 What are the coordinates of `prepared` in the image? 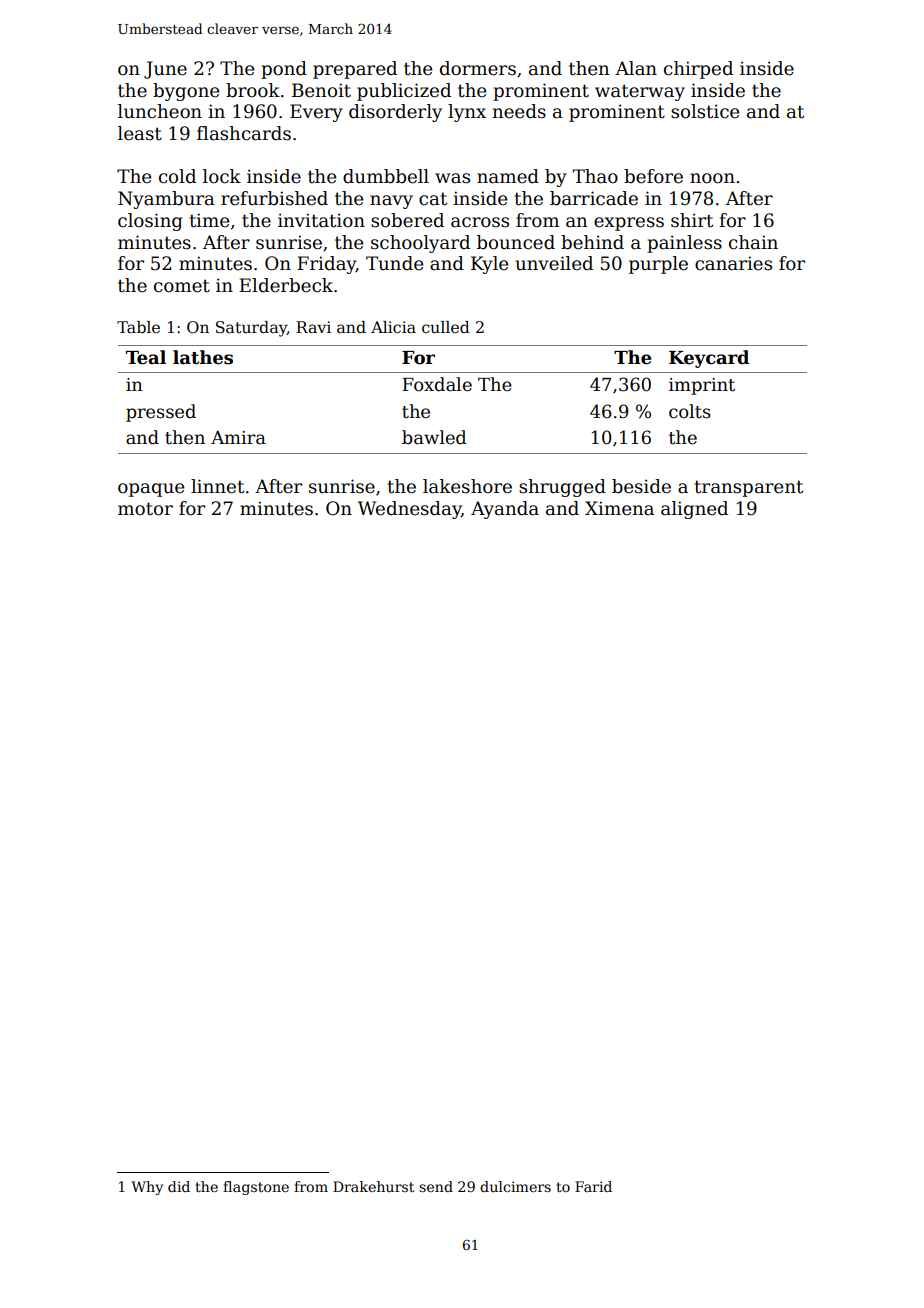 It's located at (355, 70).
